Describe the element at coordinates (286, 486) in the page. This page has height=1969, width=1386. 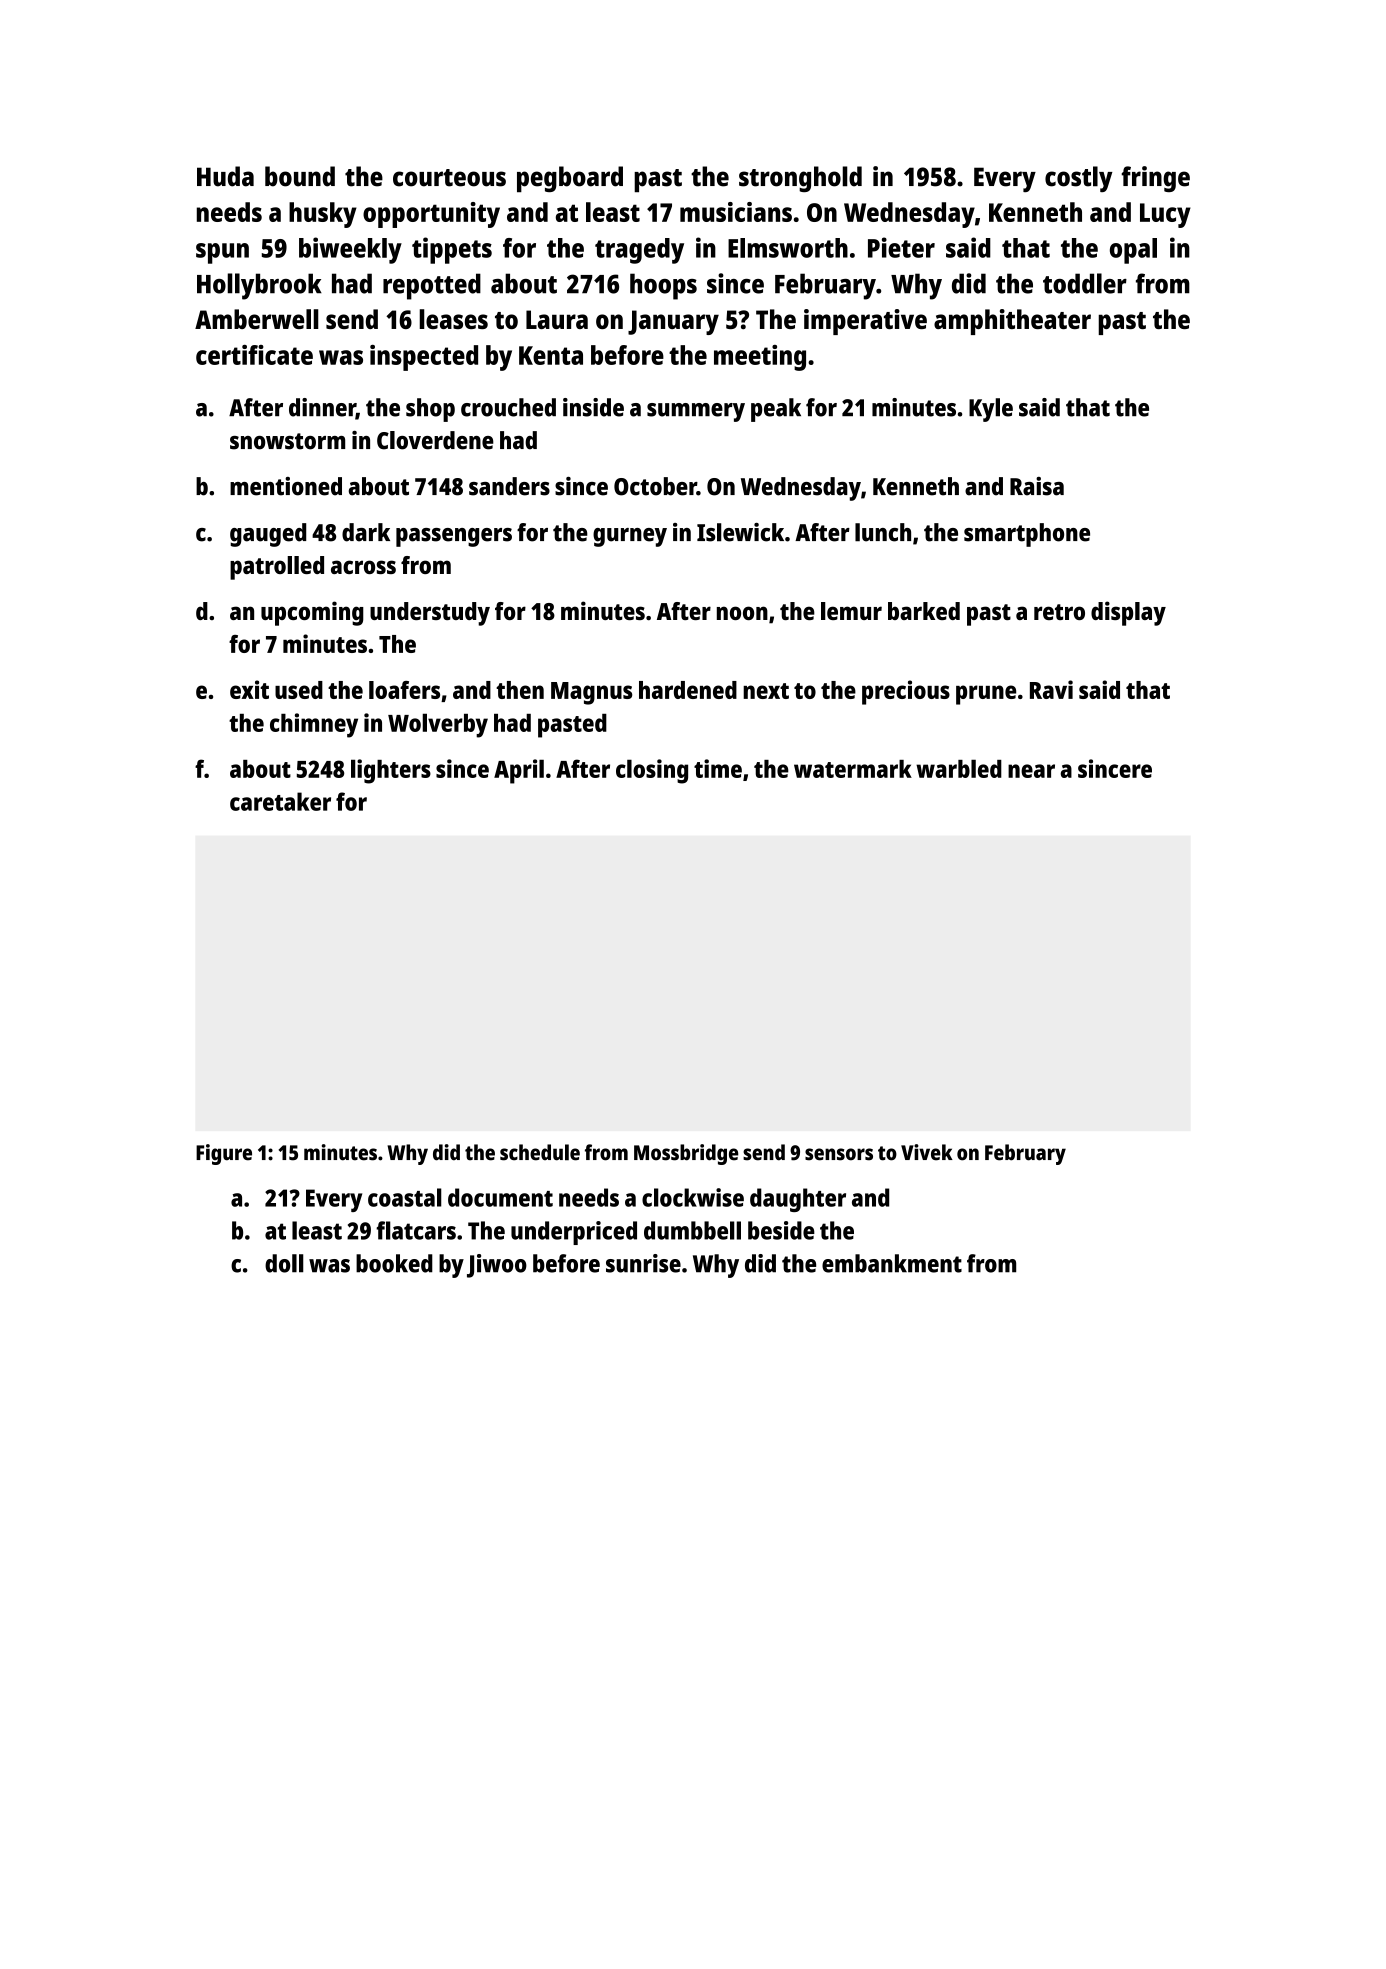
I see `mentioned` at that location.
